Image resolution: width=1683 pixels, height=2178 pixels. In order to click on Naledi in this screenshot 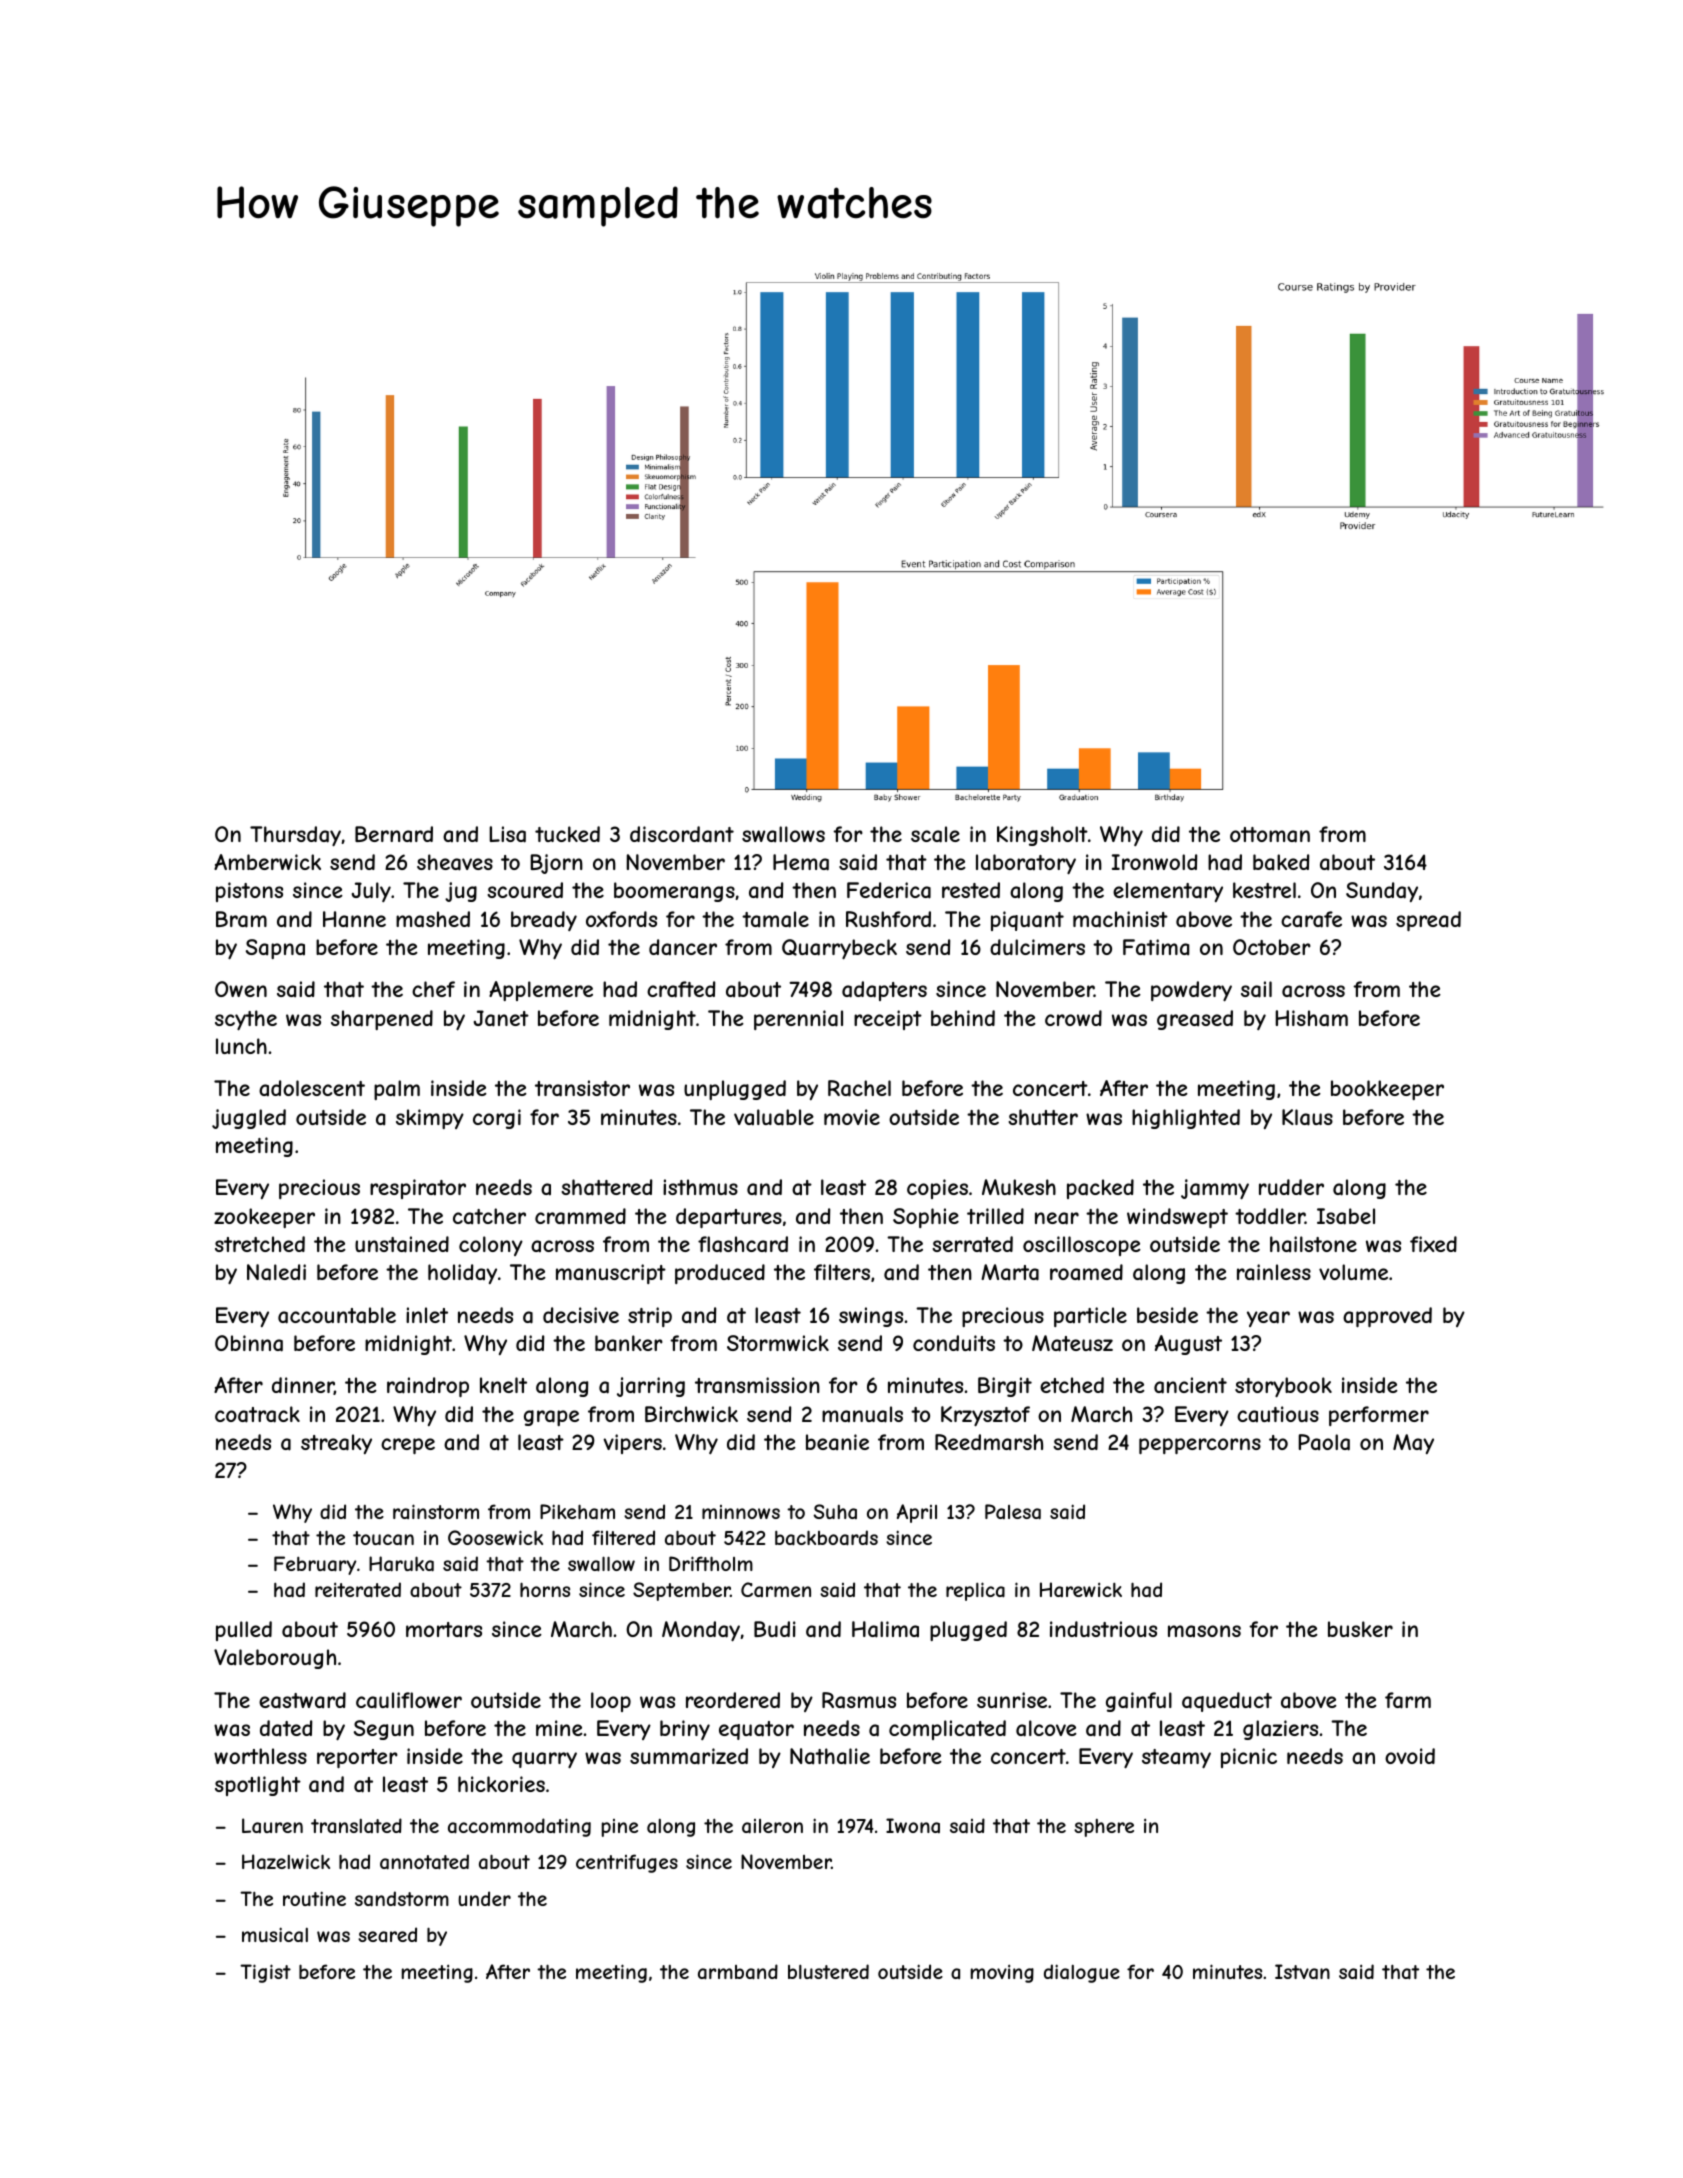, I will do `click(276, 1272)`.
